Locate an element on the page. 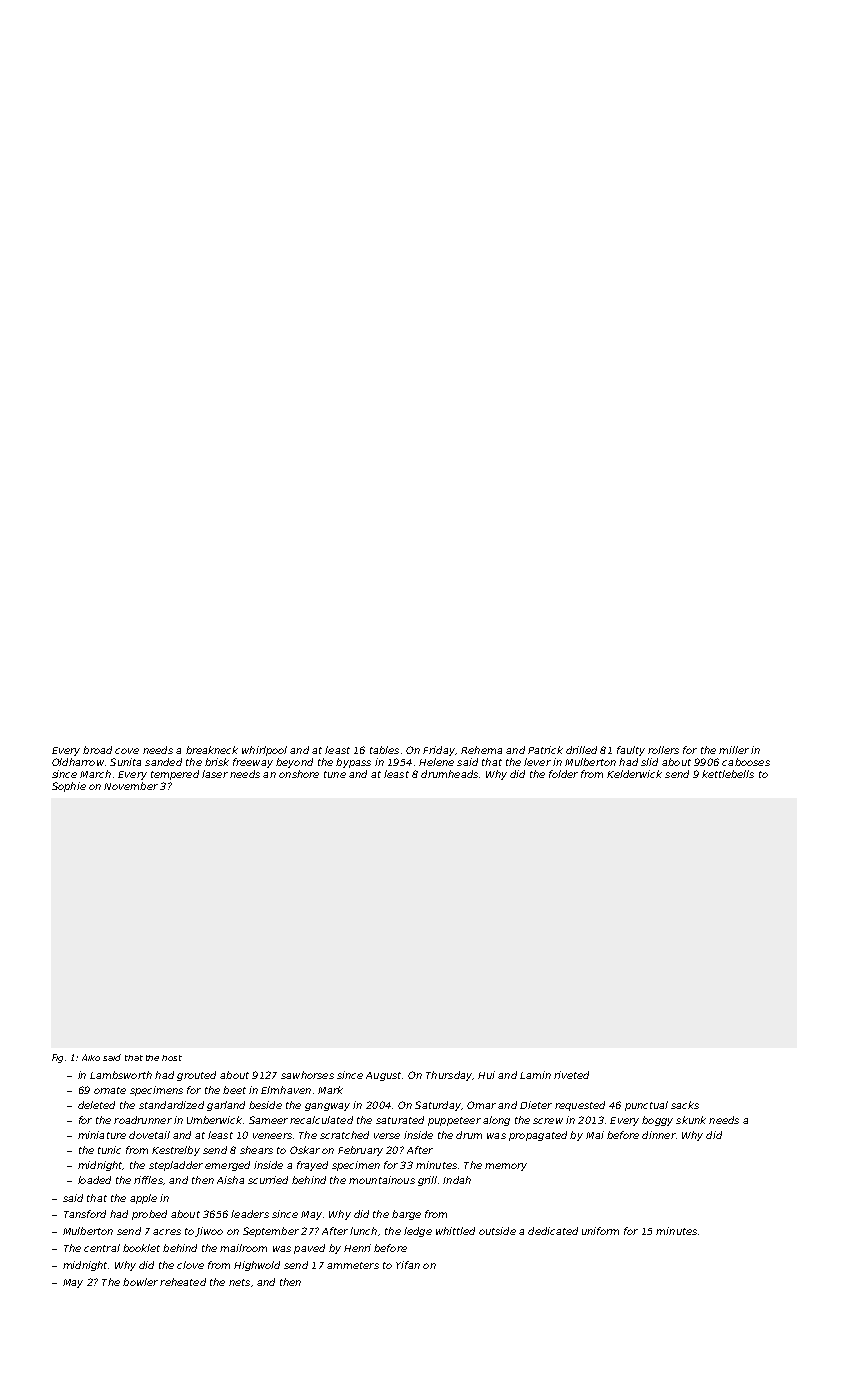  kettlebells is located at coordinates (728, 774).
